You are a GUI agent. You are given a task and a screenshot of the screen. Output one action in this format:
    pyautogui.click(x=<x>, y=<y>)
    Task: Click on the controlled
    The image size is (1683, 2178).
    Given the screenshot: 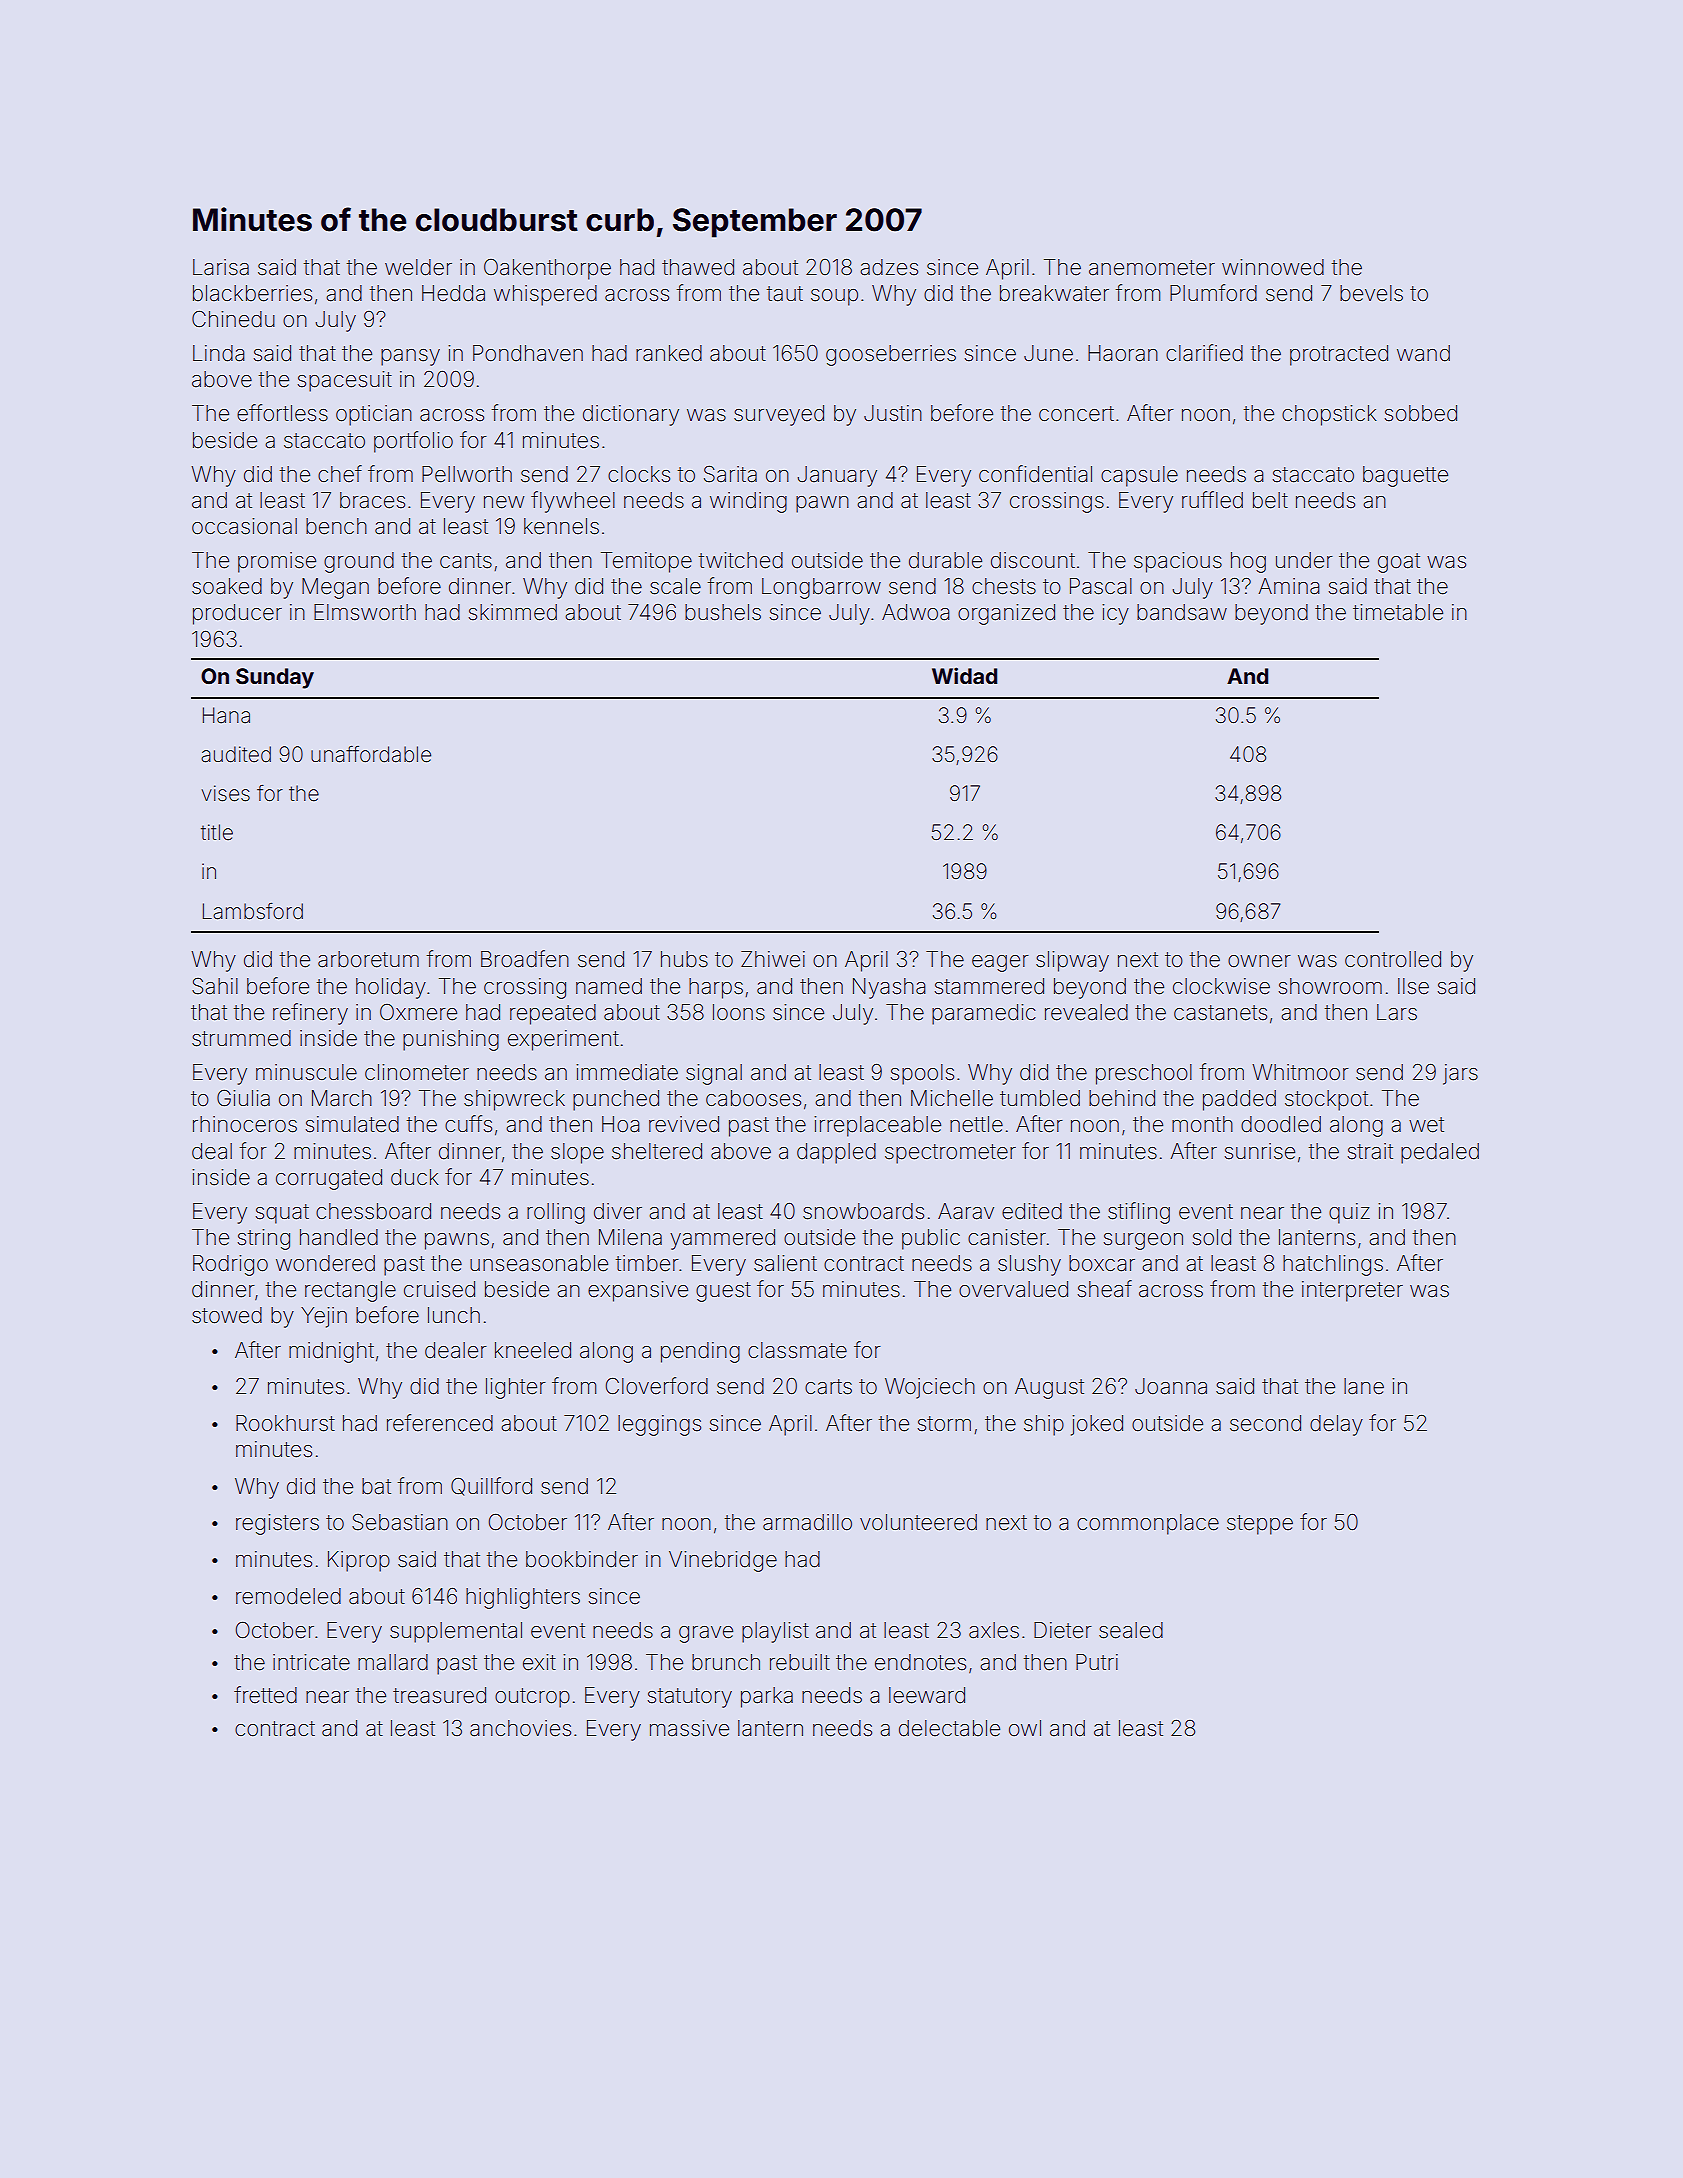 What is the action you would take?
    pyautogui.click(x=1393, y=959)
